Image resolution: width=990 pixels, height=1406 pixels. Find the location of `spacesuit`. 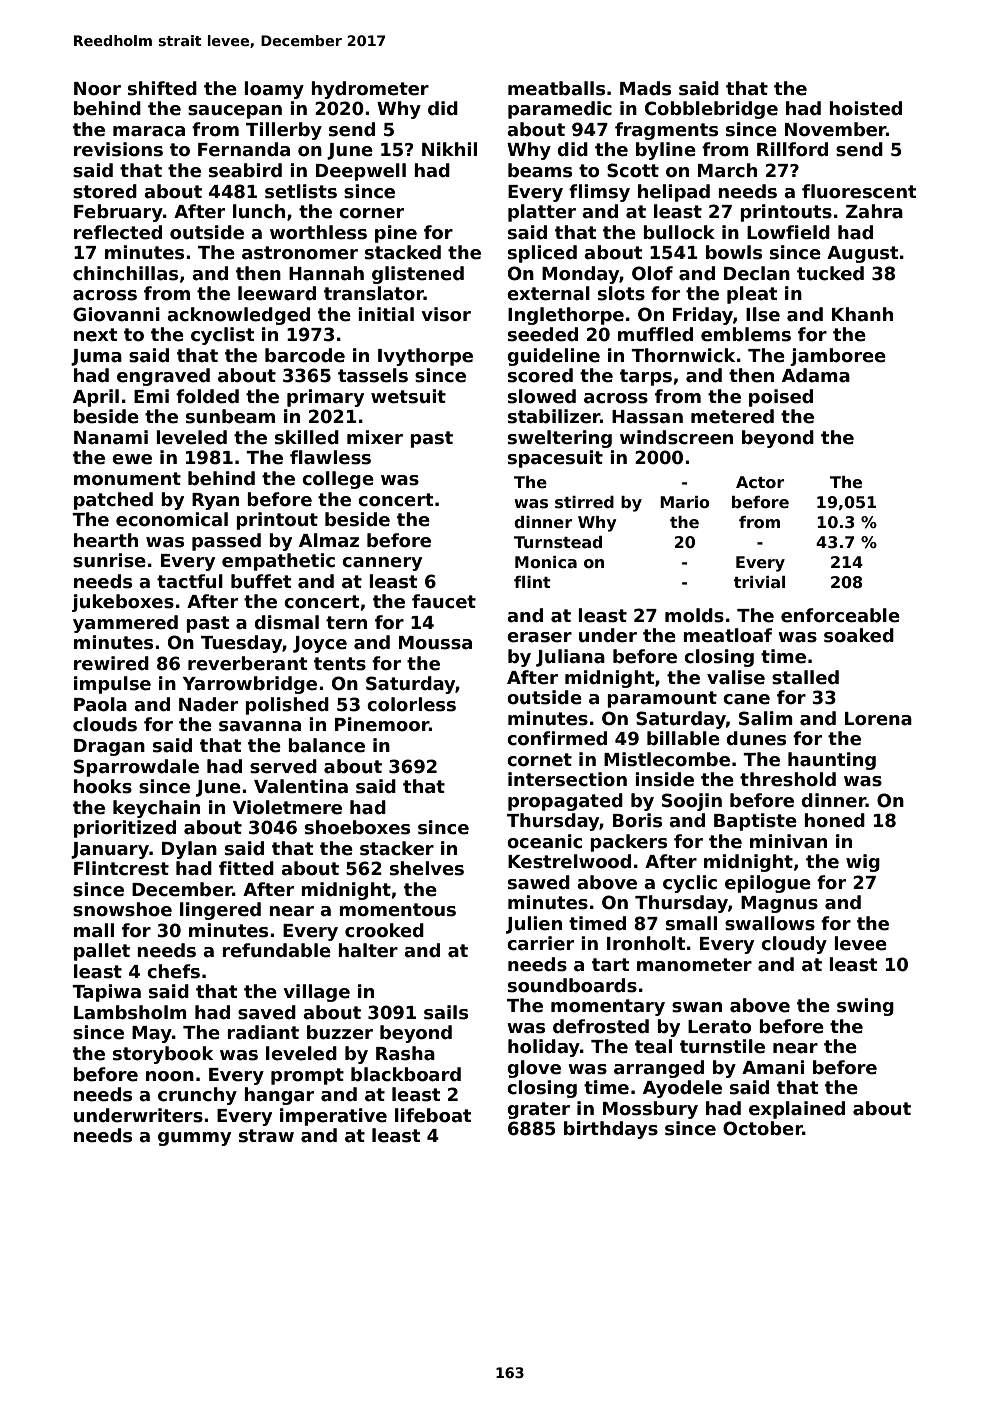

spacesuit is located at coordinates (555, 459).
